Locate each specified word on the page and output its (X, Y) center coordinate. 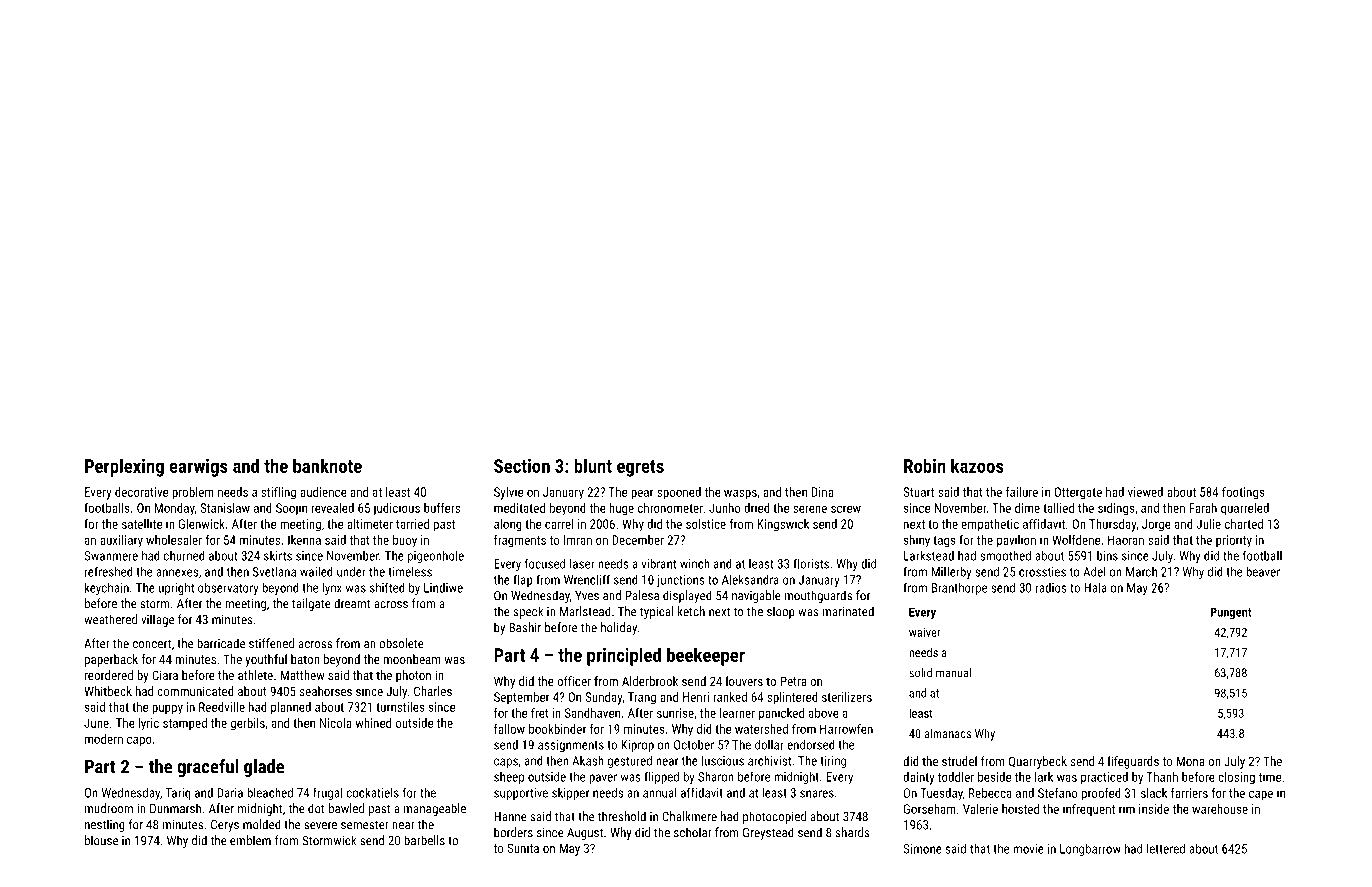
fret (540, 713)
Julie (1208, 524)
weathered (110, 619)
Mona (1191, 761)
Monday (175, 509)
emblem (250, 840)
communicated (195, 691)
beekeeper (706, 656)
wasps (740, 494)
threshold (622, 816)
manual (953, 673)
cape (1261, 795)
